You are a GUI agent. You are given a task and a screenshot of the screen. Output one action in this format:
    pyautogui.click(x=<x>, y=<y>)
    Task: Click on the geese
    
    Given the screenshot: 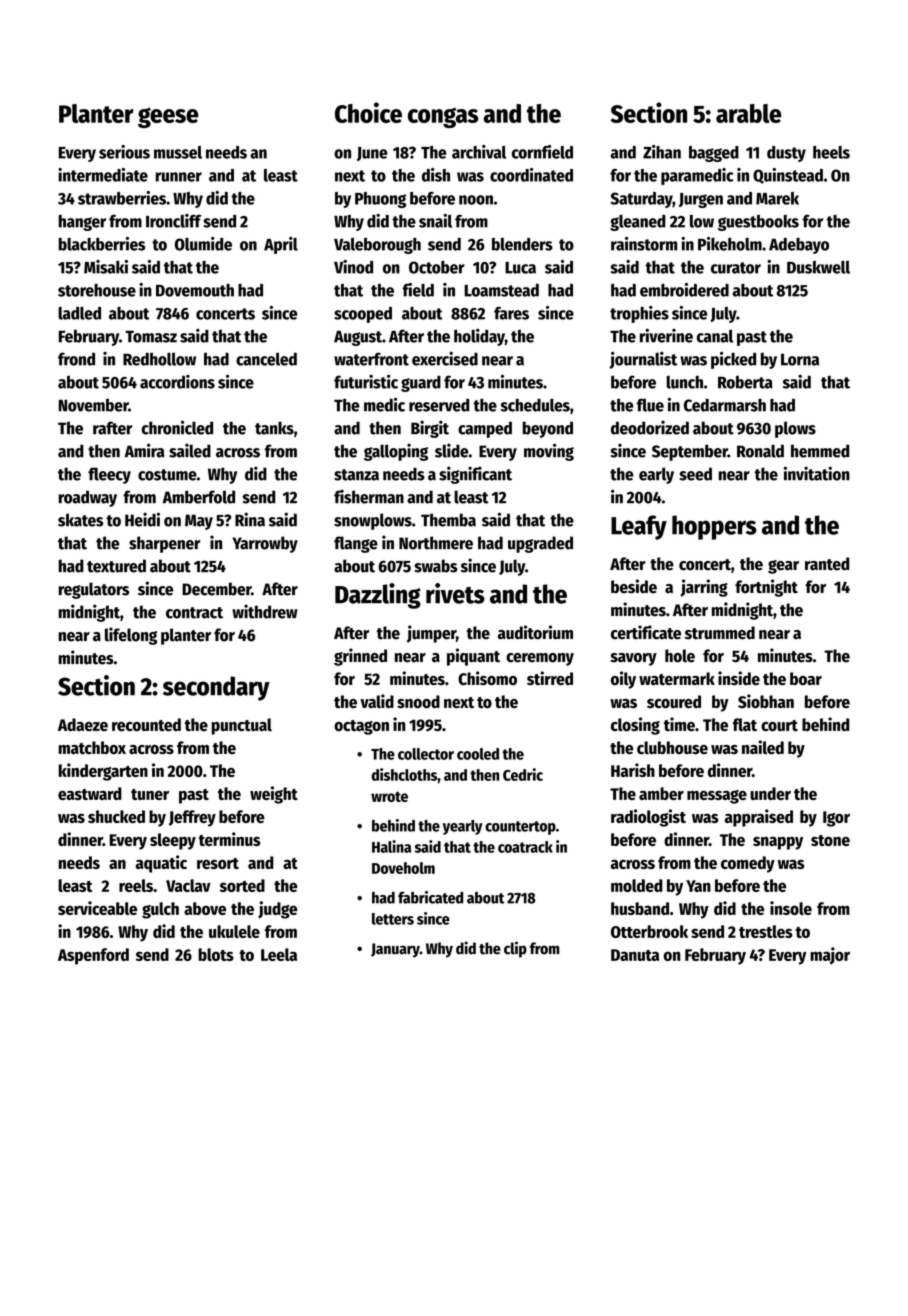 What is the action you would take?
    pyautogui.click(x=168, y=117)
